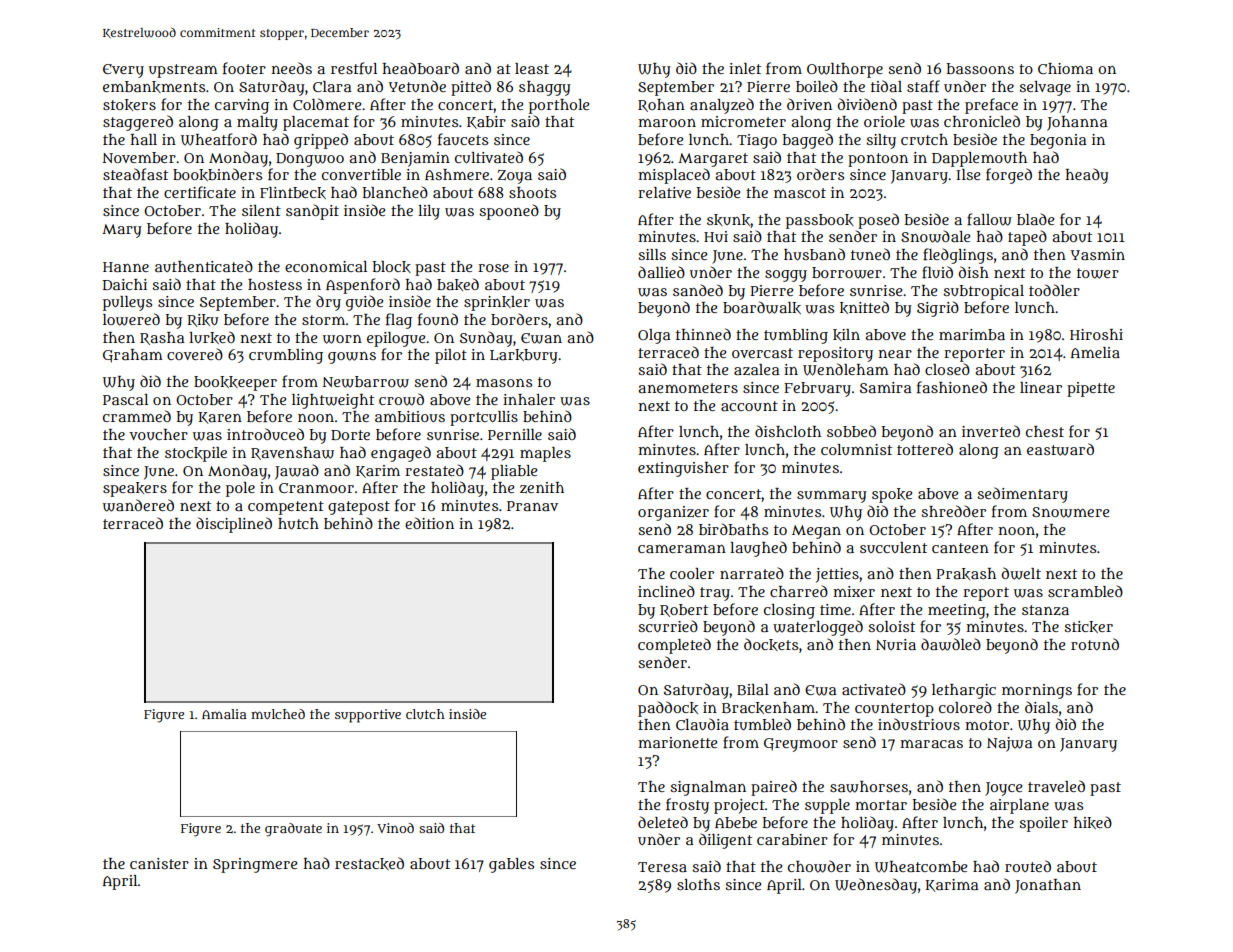  What do you see at coordinates (292, 453) in the image?
I see `Ravenshaw` at bounding box center [292, 453].
